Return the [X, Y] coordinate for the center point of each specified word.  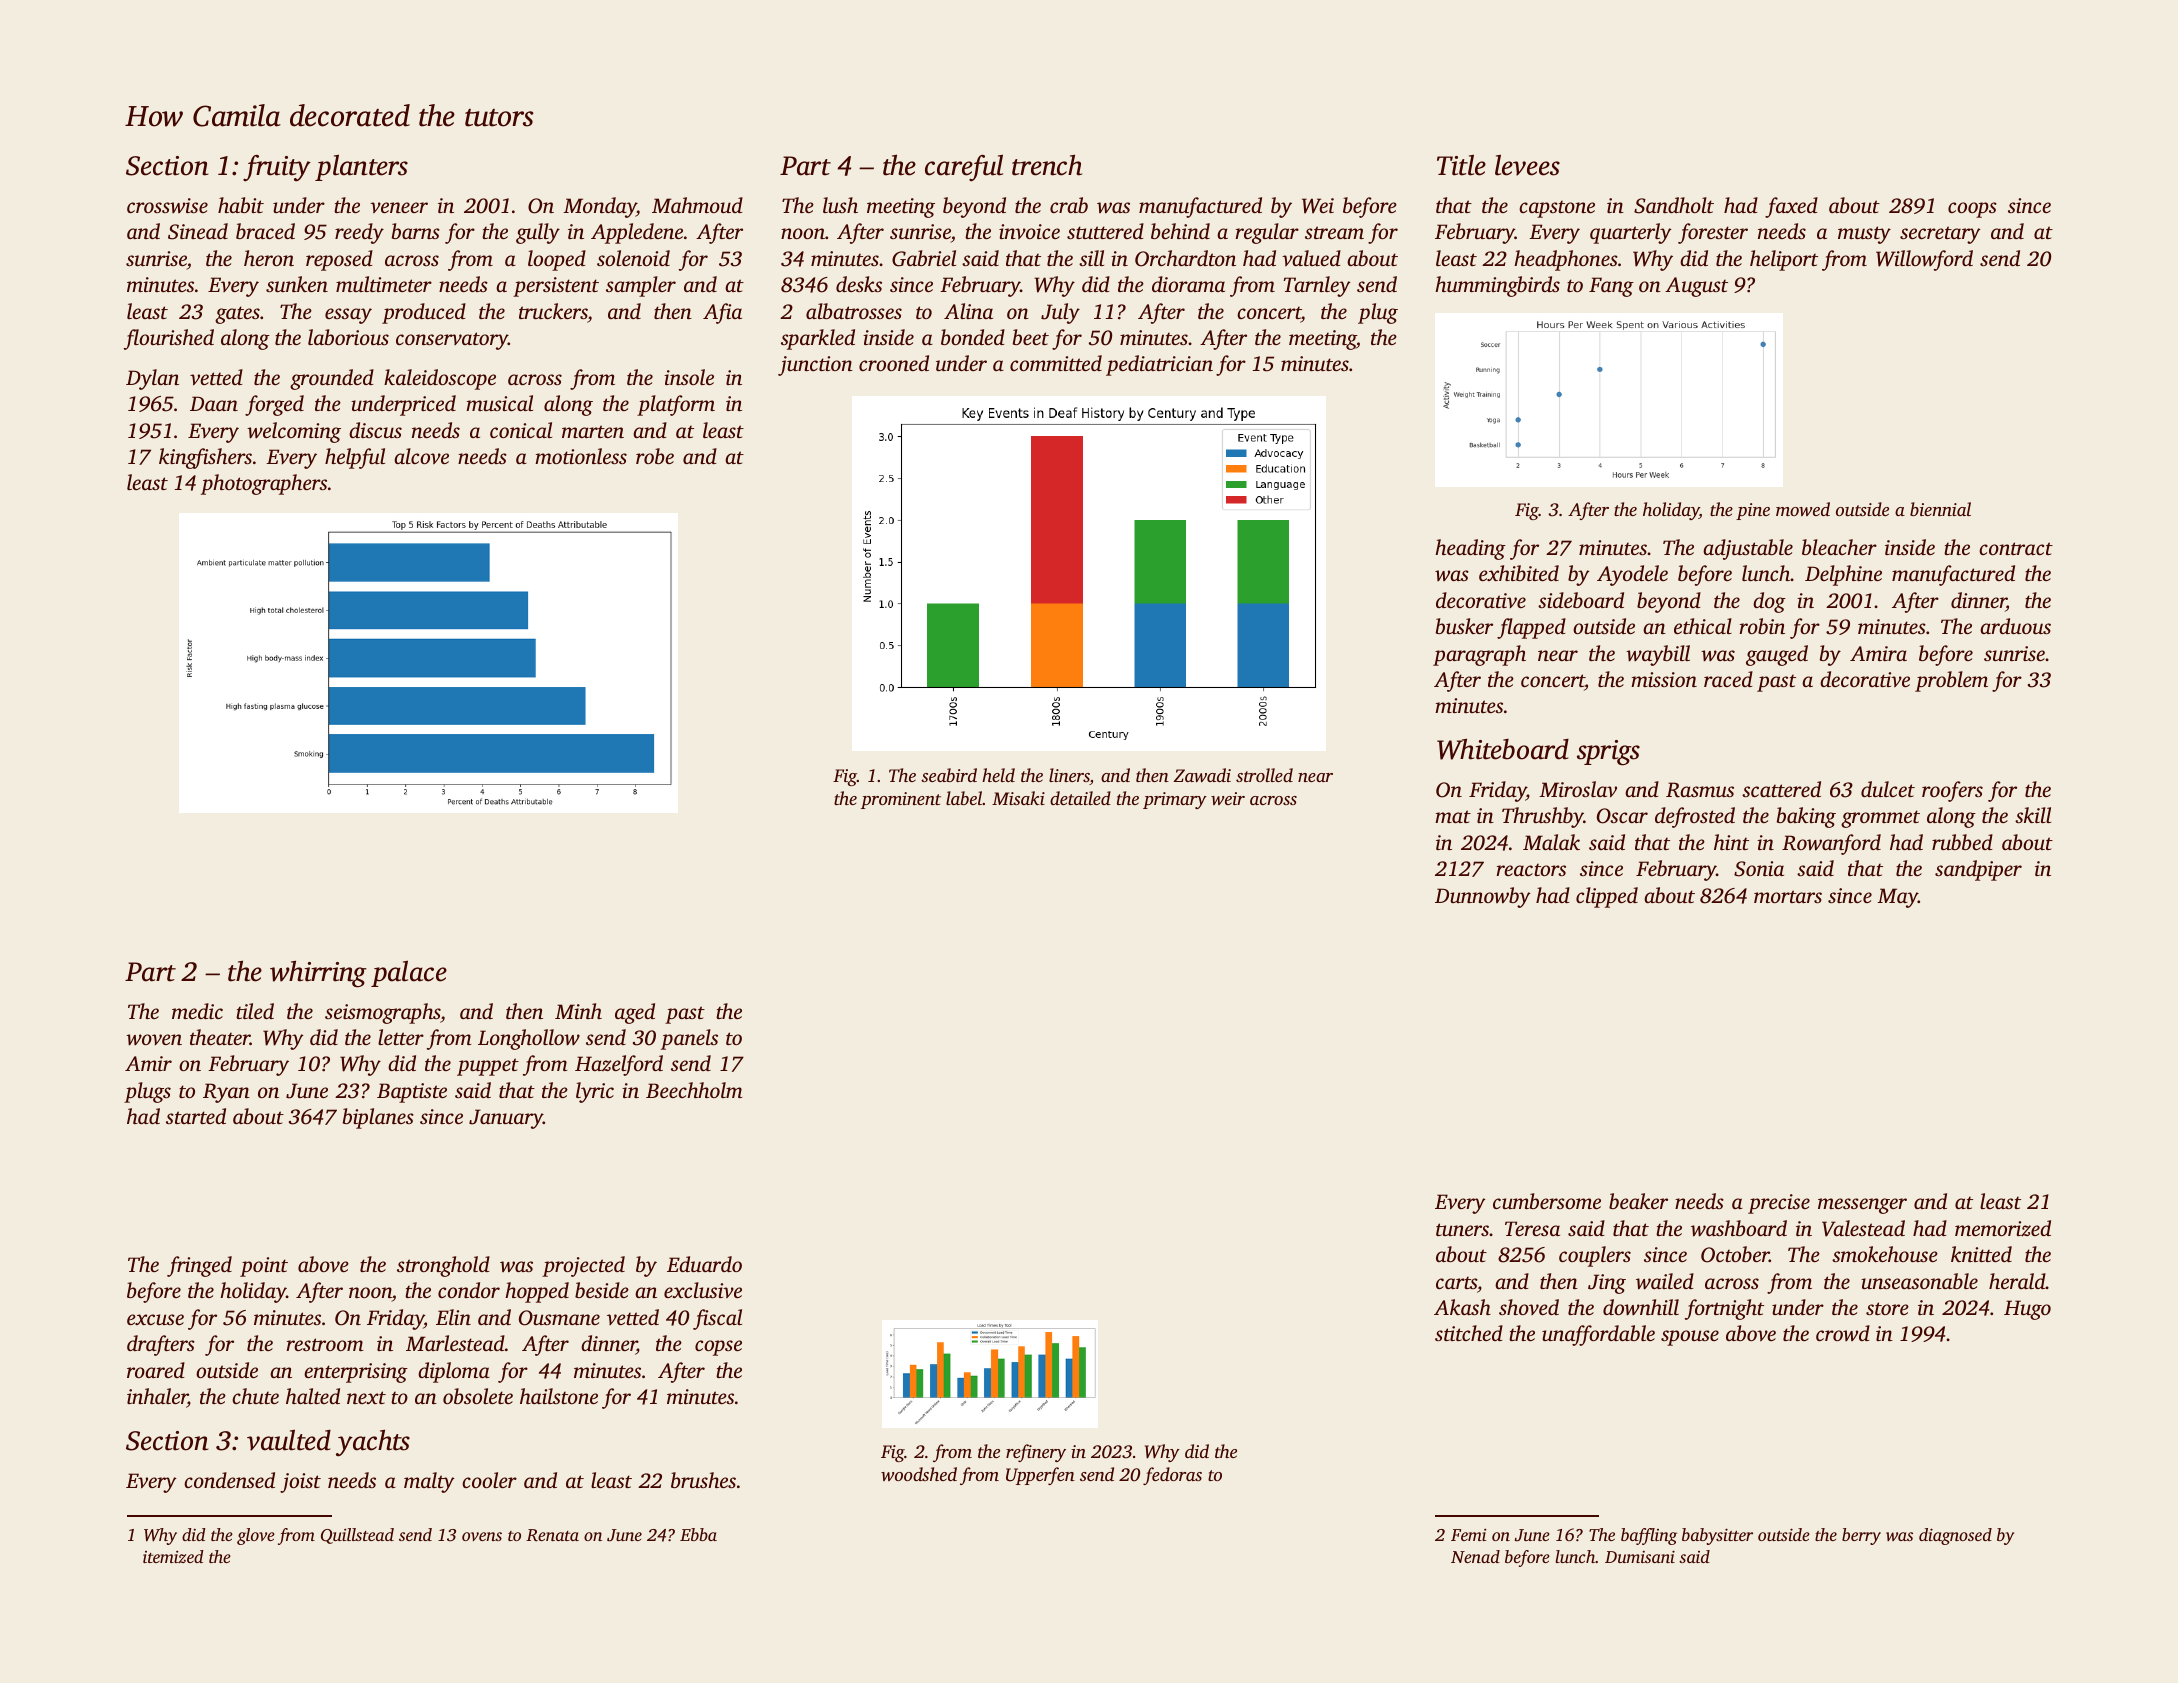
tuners [1462, 1229]
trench [1047, 165]
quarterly [1631, 233]
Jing [1607, 1284]
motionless [581, 456]
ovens [482, 1536]
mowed [1803, 509]
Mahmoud [697, 205]
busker [1464, 626]
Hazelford [619, 1065]
